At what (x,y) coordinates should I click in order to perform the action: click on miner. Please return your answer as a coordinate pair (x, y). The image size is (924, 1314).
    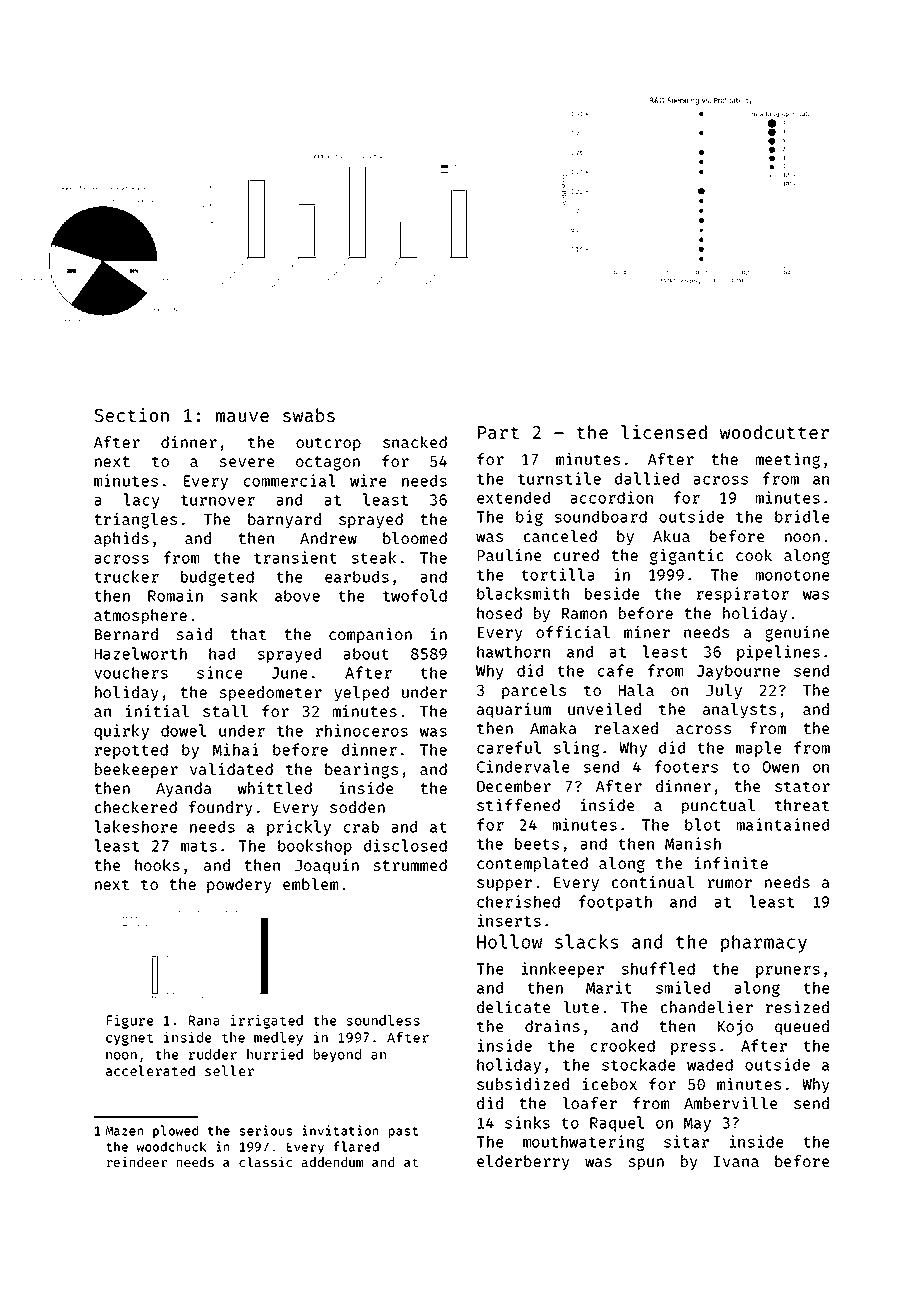
    Looking at the image, I should click on (647, 632).
